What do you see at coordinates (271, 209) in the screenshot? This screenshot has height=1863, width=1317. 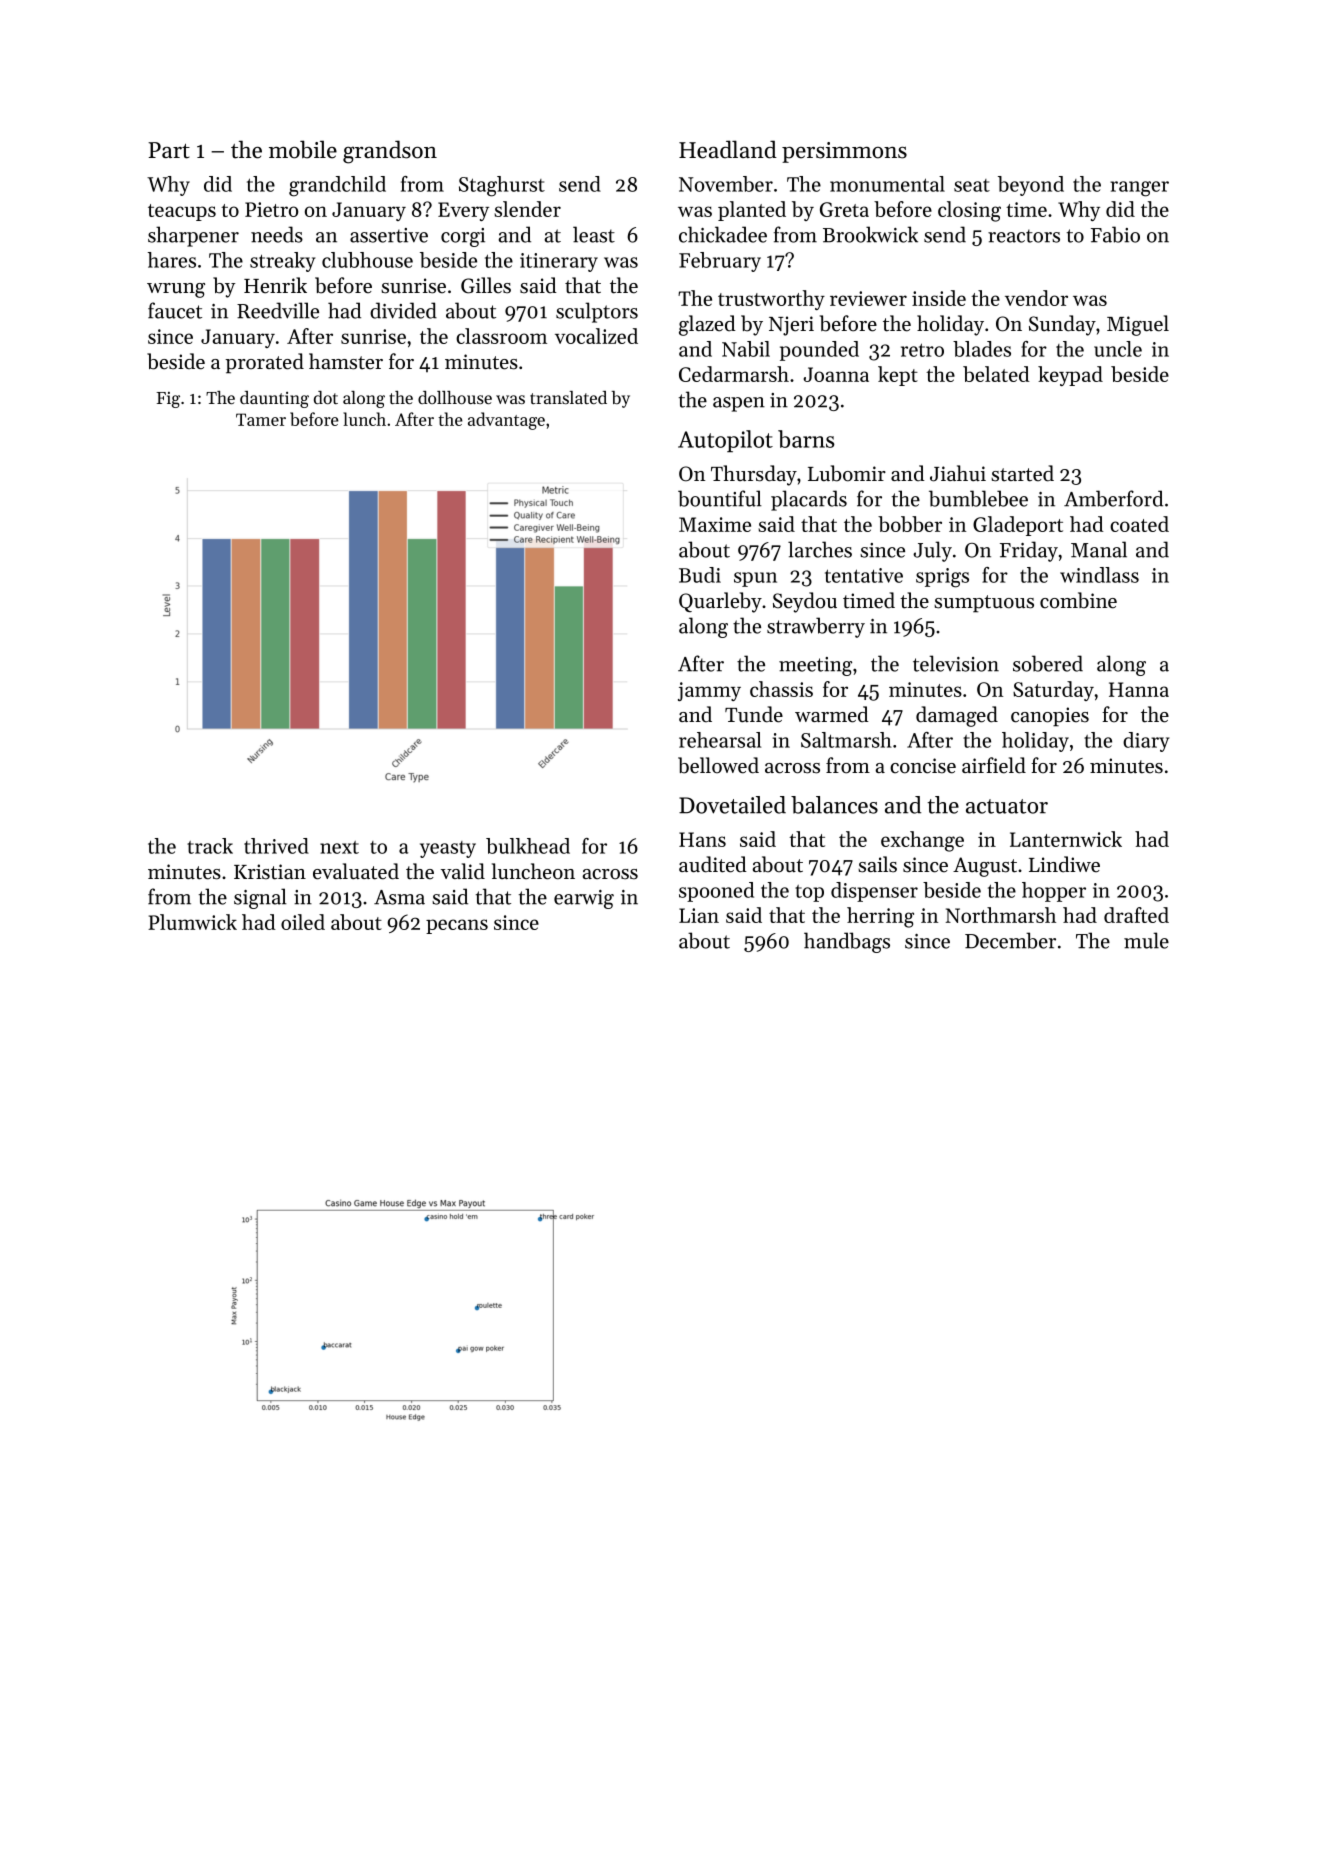 I see `Pietro` at bounding box center [271, 209].
